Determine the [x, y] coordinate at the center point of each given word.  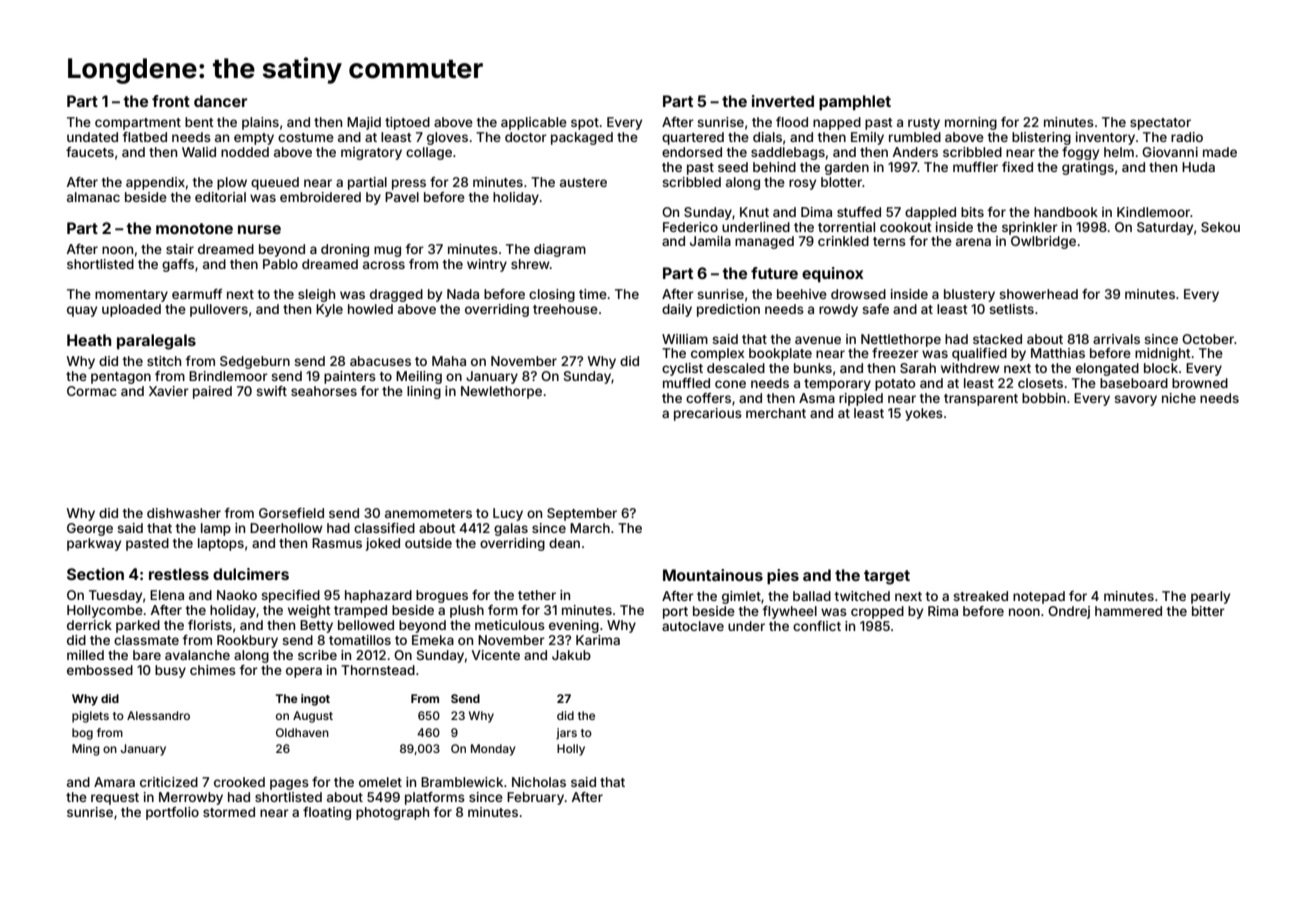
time [593, 294]
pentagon [121, 378]
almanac [93, 197]
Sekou [1220, 227]
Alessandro [158, 715]
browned [1200, 383]
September [582, 514]
